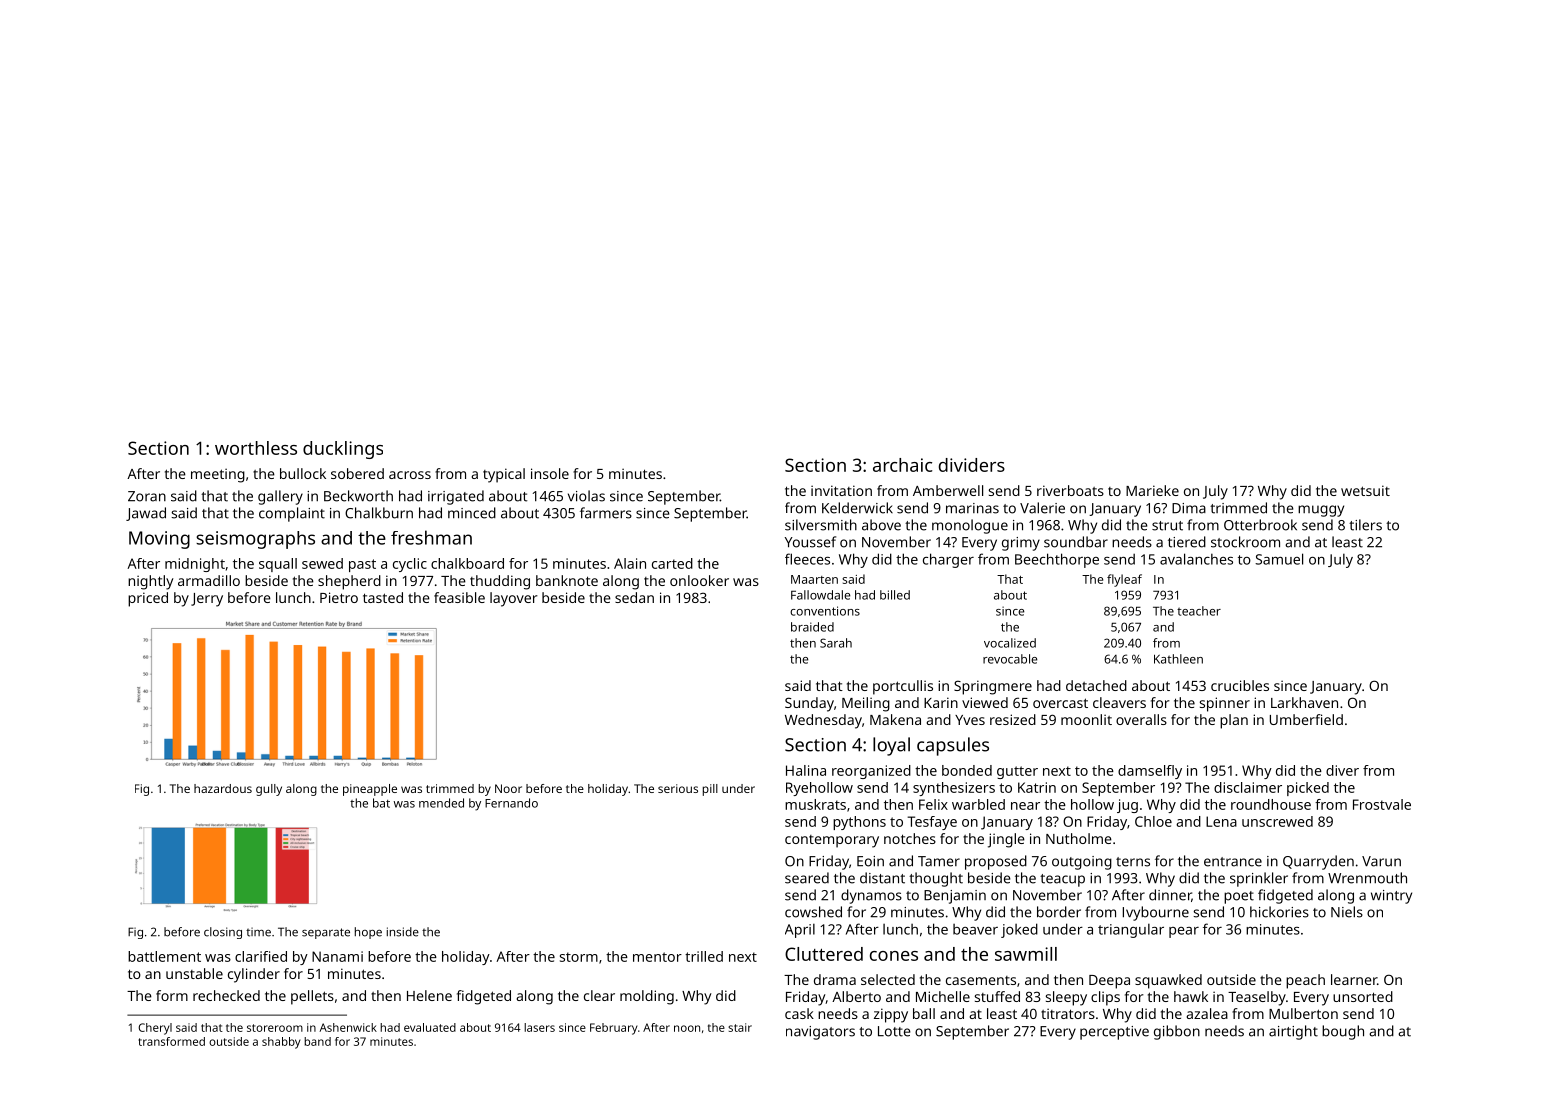  Describe the element at coordinates (871, 896) in the document. I see `dynamos` at that location.
